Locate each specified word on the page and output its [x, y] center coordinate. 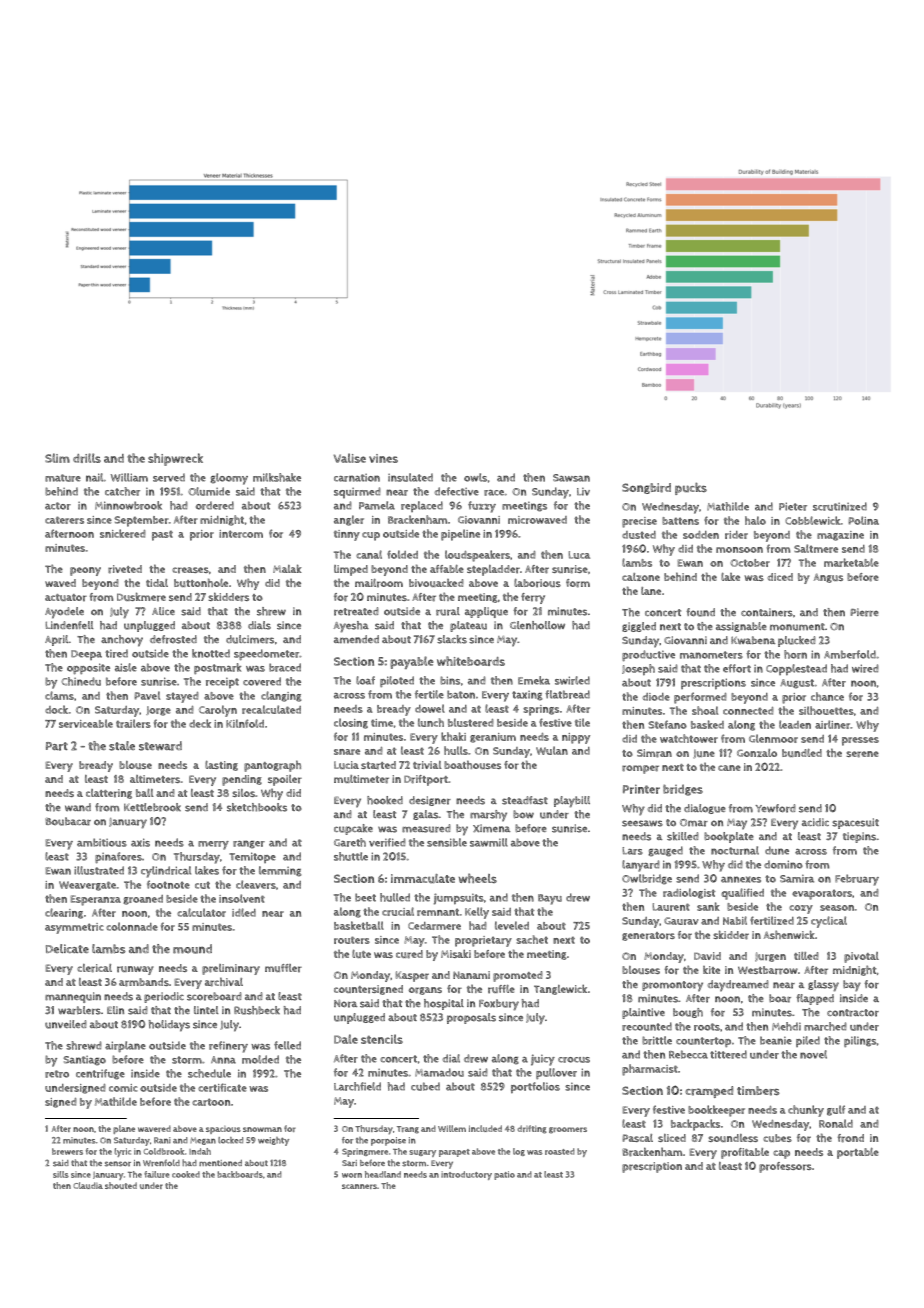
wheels [478, 878]
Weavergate [87, 886]
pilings [860, 1041]
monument [797, 627]
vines [383, 458]
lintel [206, 1010]
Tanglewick [560, 989]
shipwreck [175, 459]
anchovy [122, 641]
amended [356, 639]
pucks [691, 488]
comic [123, 1088]
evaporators [822, 894]
